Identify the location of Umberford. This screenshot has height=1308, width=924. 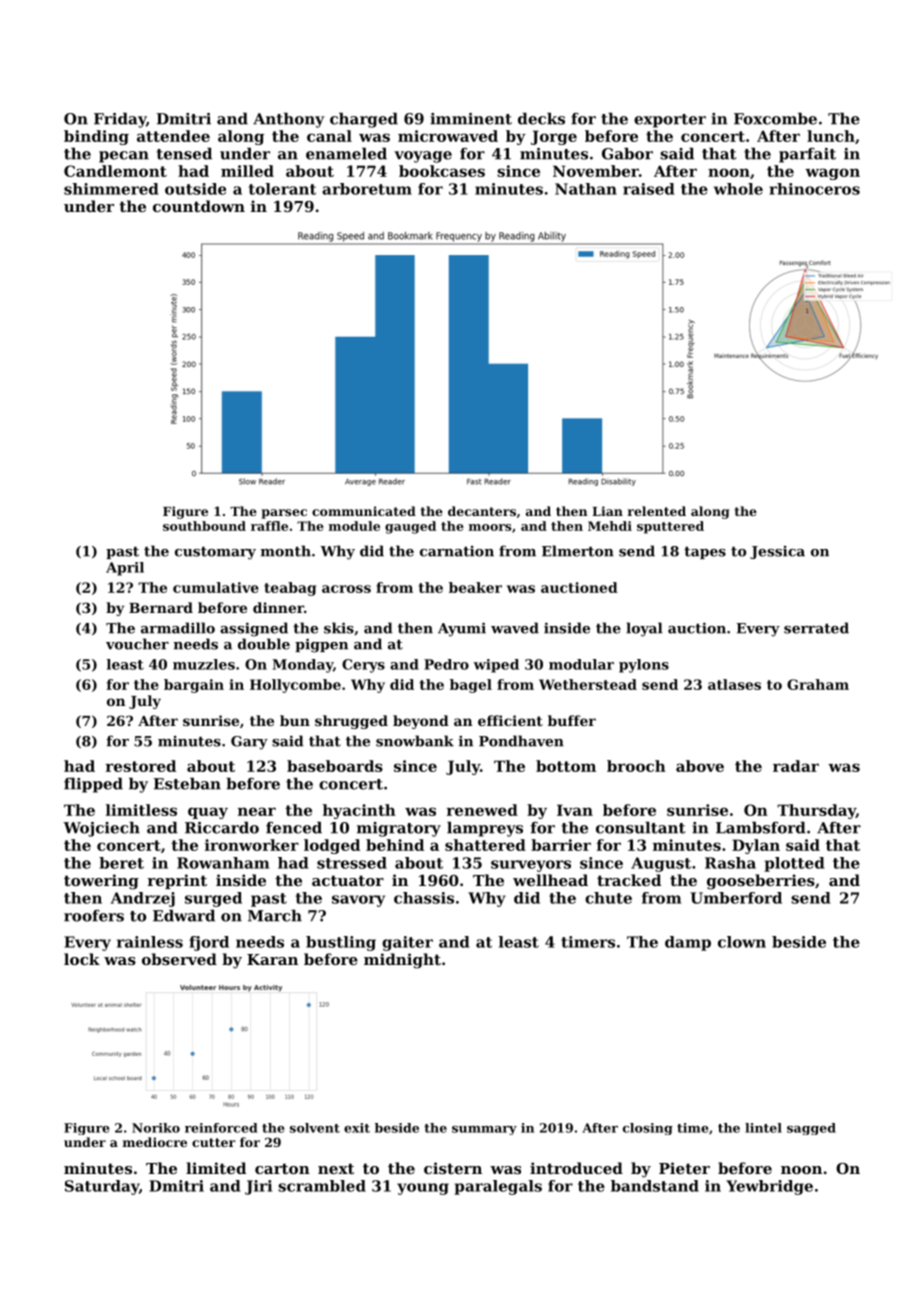
(736, 898).
